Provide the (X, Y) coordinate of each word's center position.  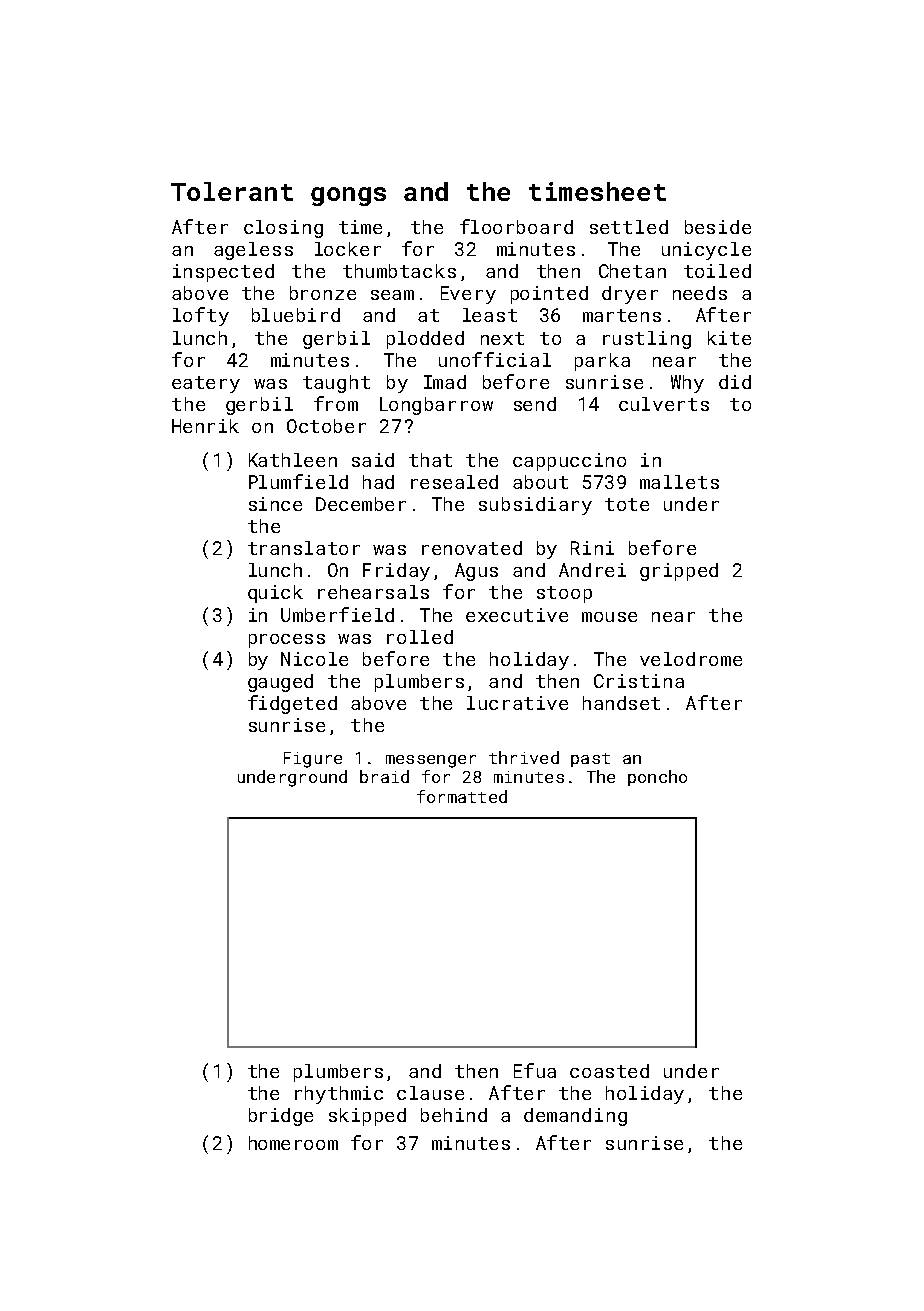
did (735, 382)
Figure (313, 760)
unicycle (706, 251)
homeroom (293, 1143)
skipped (367, 1117)
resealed (454, 482)
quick (275, 594)
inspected (223, 273)
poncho (657, 778)
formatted (462, 796)
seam (392, 295)
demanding (575, 1117)
